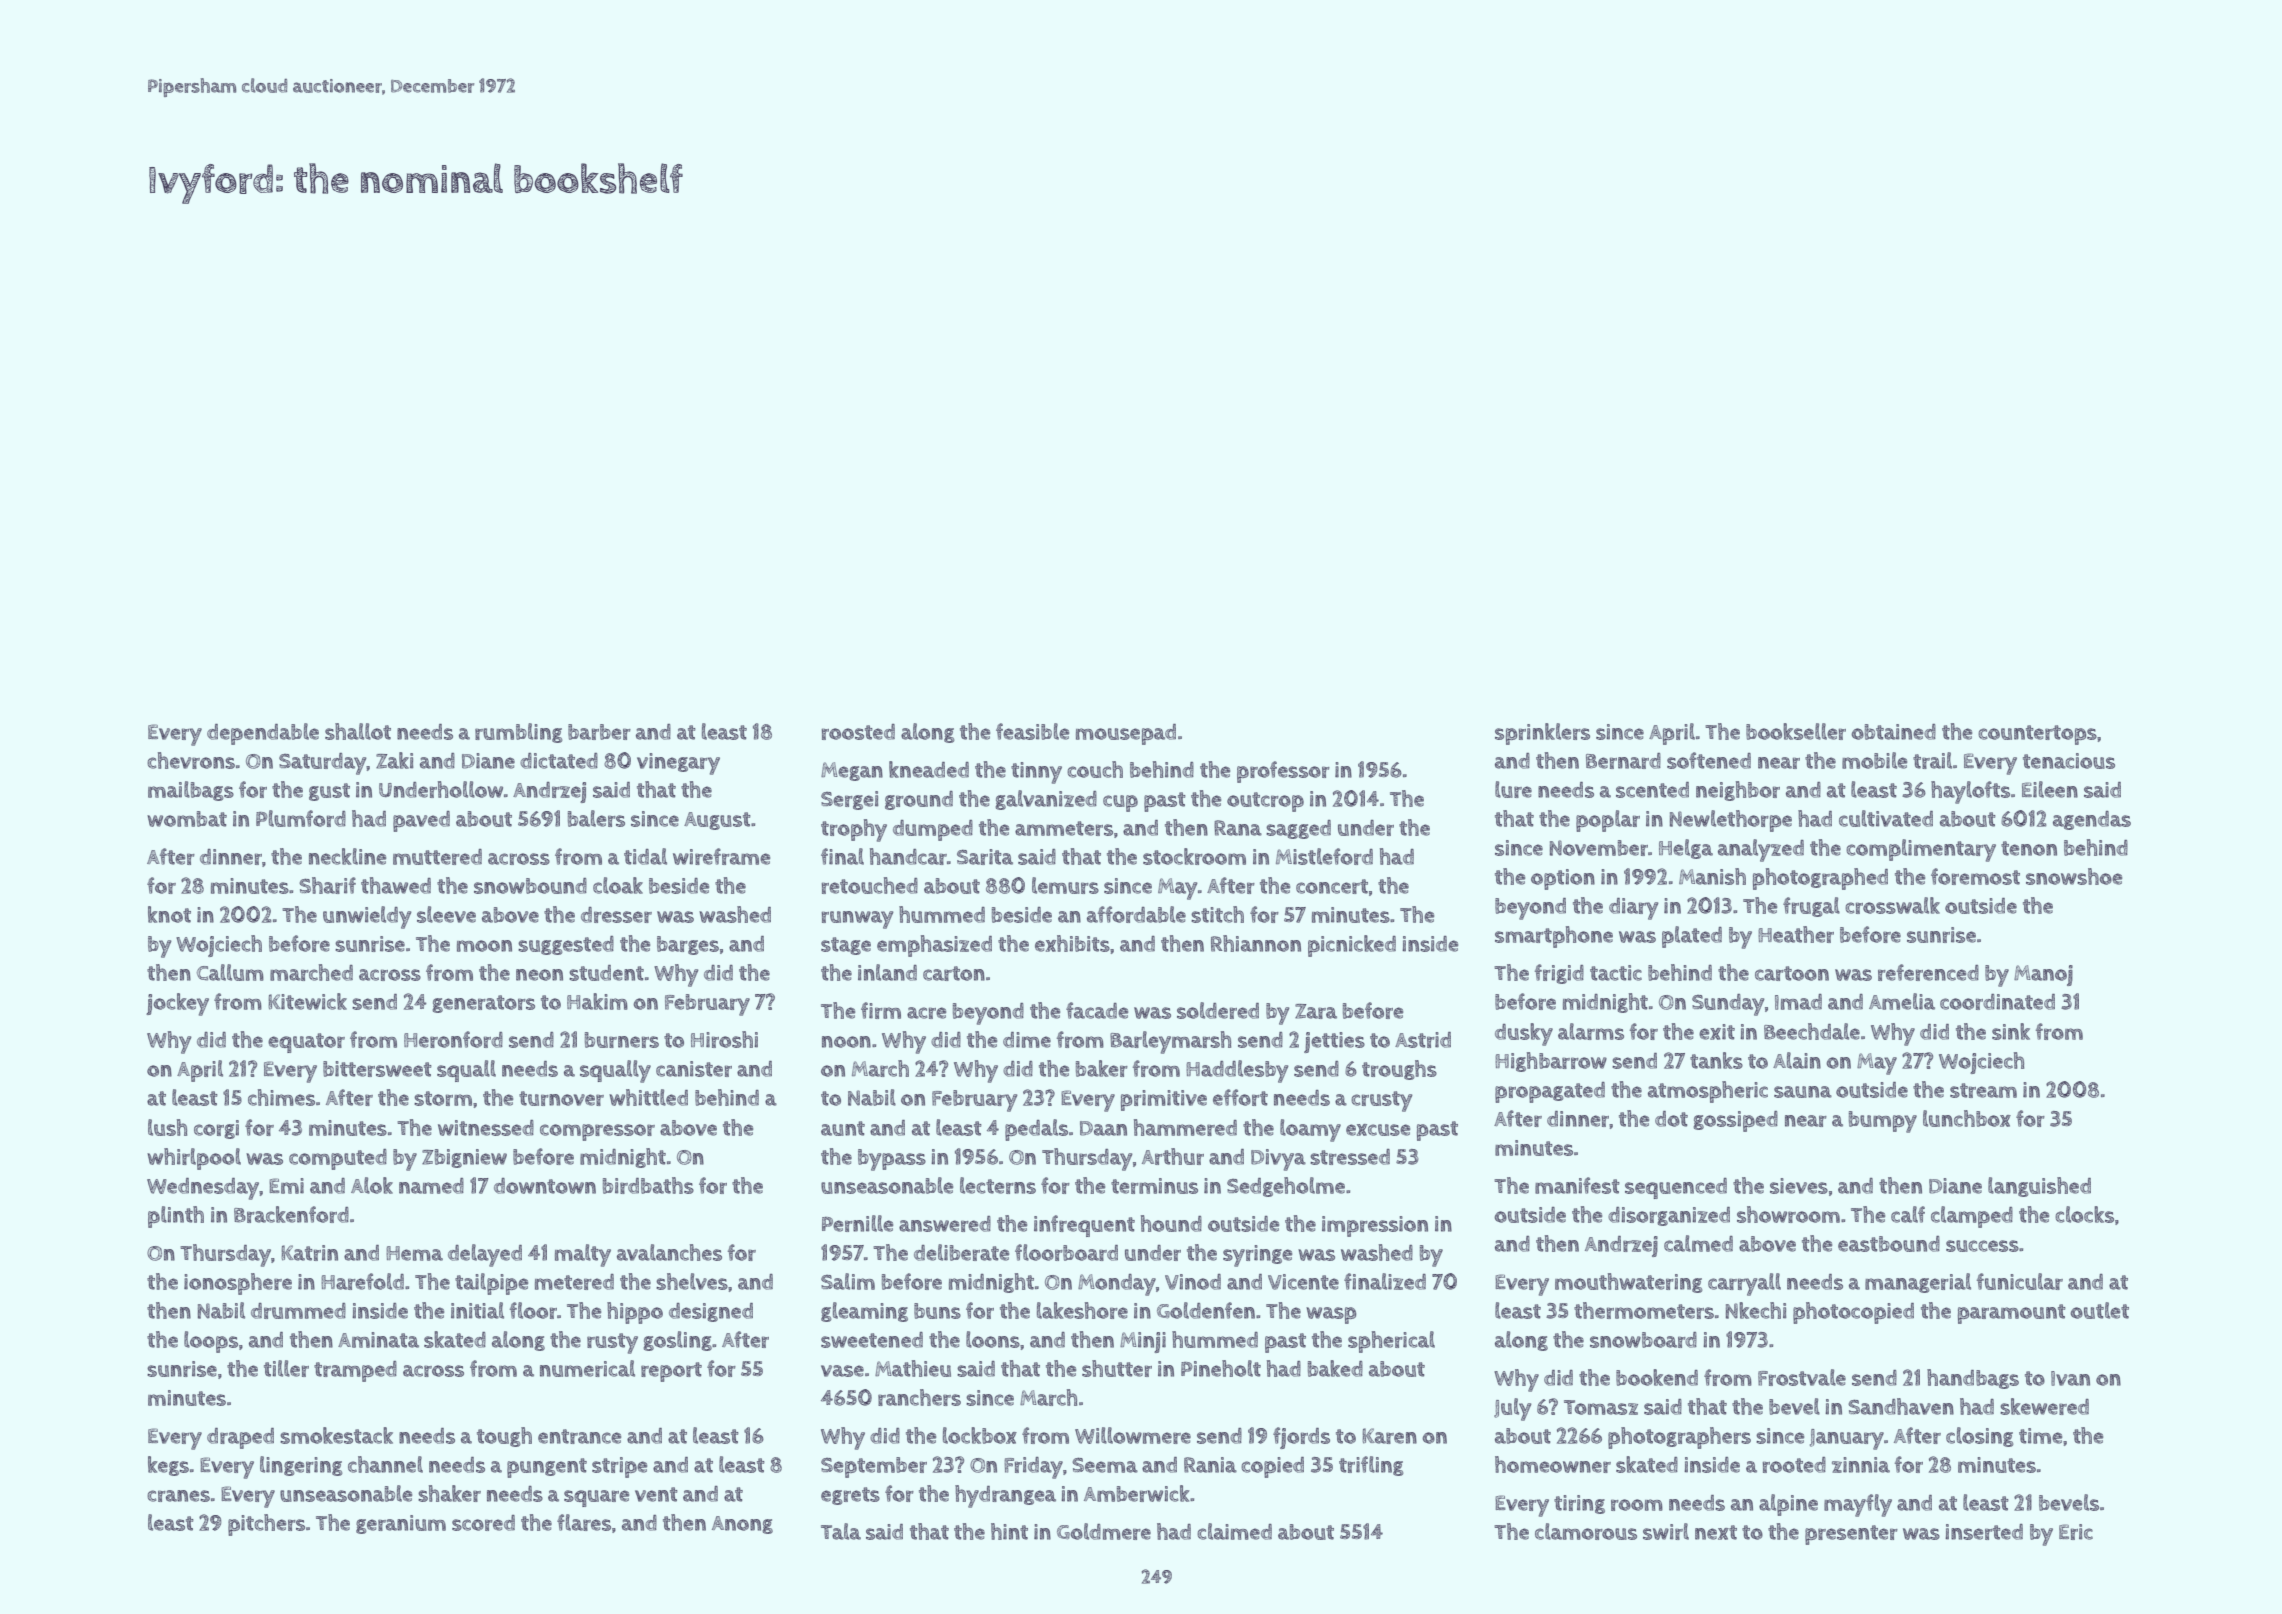  What do you see at coordinates (2074, 876) in the document?
I see `snowshoe` at bounding box center [2074, 876].
